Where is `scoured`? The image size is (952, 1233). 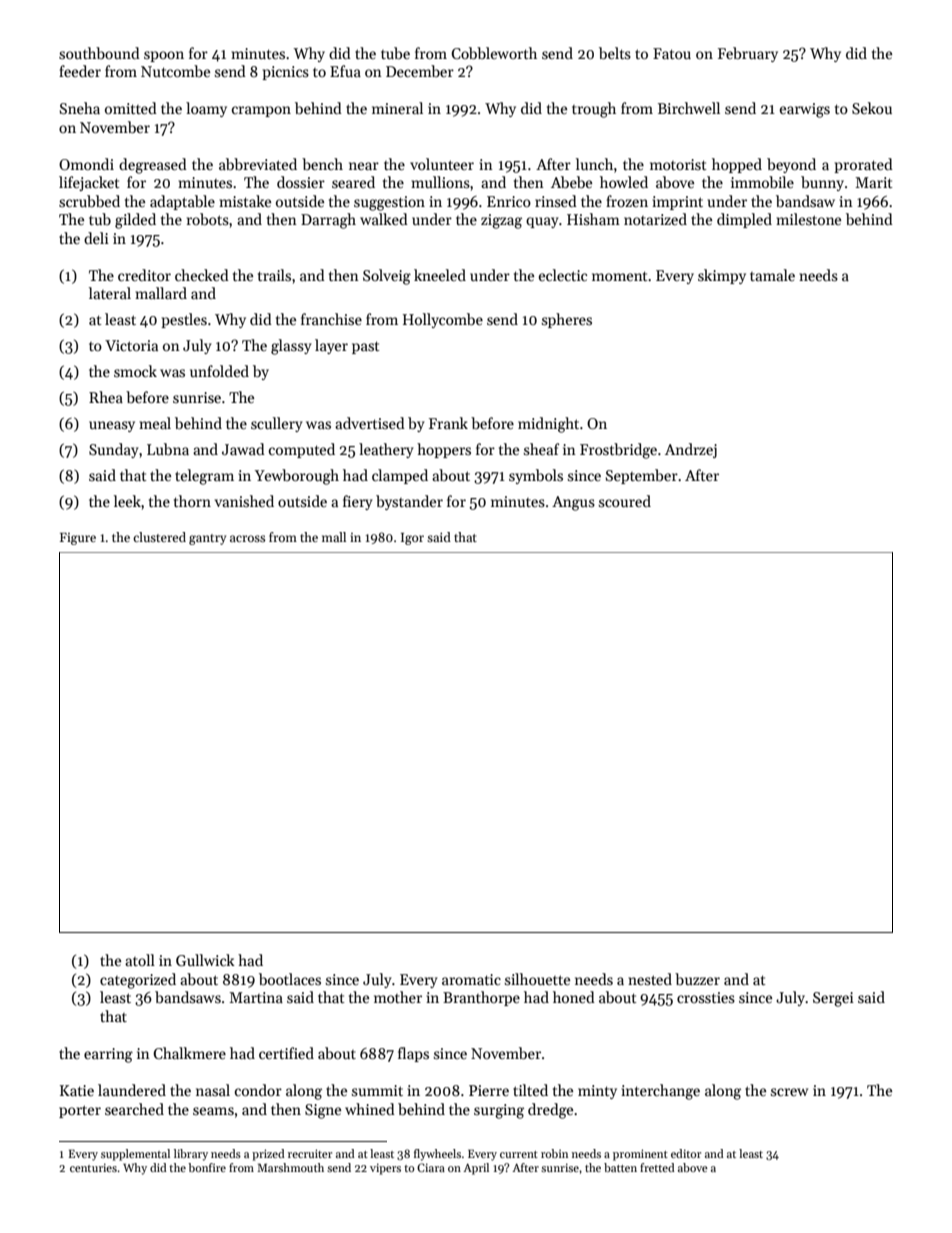
scoured is located at coordinates (625, 501).
